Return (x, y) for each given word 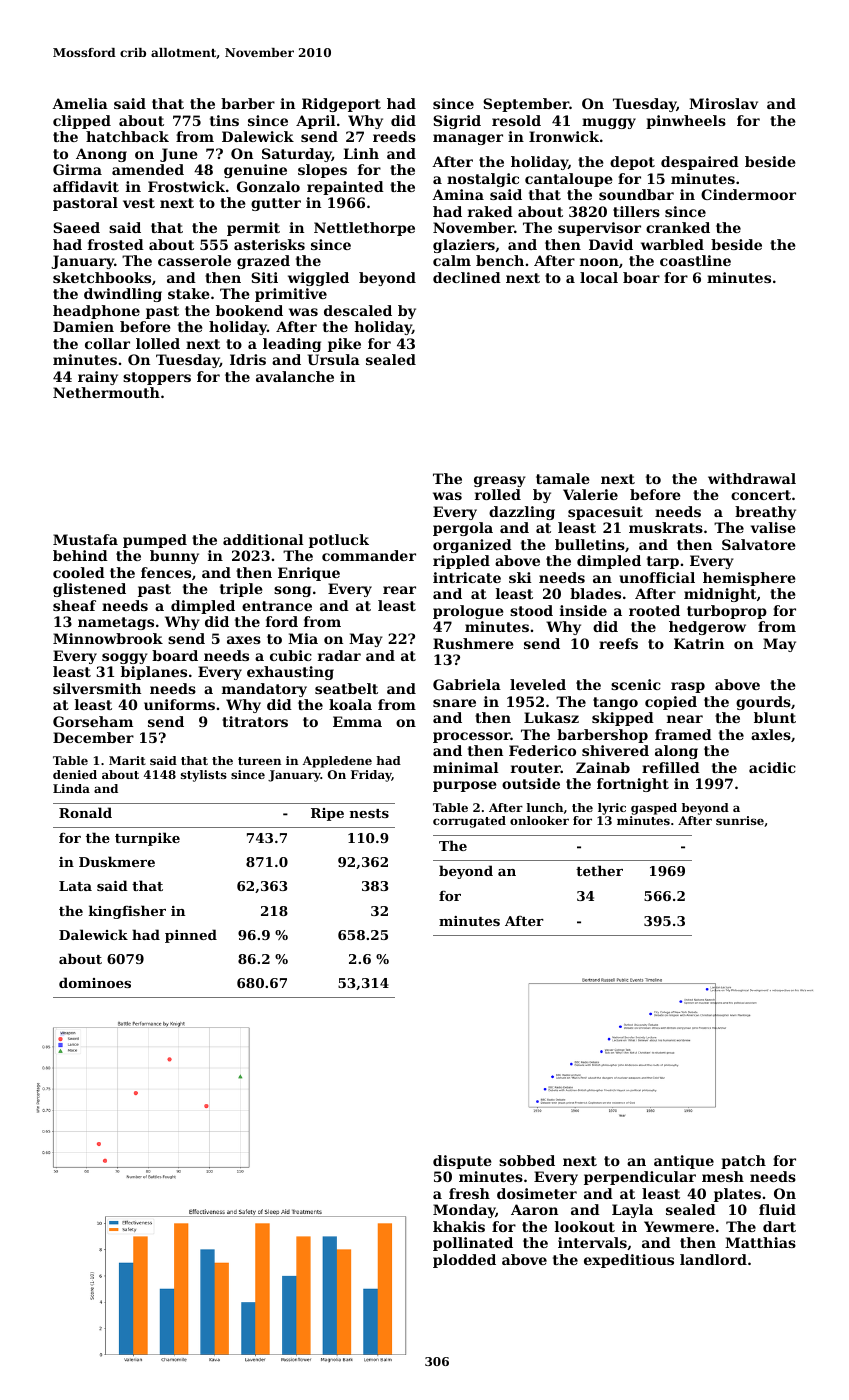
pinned (191, 936)
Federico (542, 750)
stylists (204, 776)
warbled (672, 244)
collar (107, 343)
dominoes (95, 982)
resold (516, 120)
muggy (609, 123)
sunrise (740, 820)
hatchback (127, 136)
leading (292, 345)
